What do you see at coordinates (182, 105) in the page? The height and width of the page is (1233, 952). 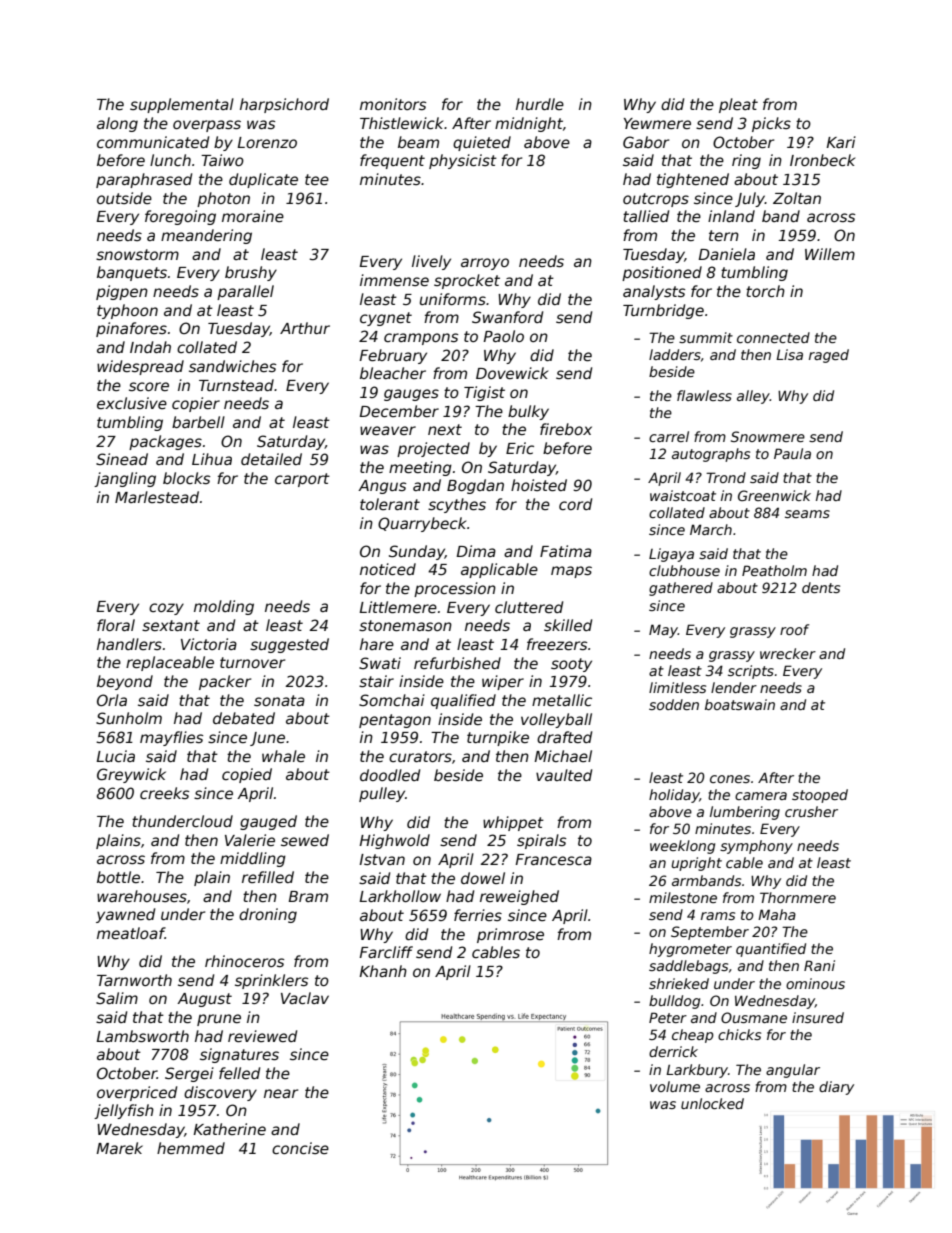 I see `supplemental` at bounding box center [182, 105].
